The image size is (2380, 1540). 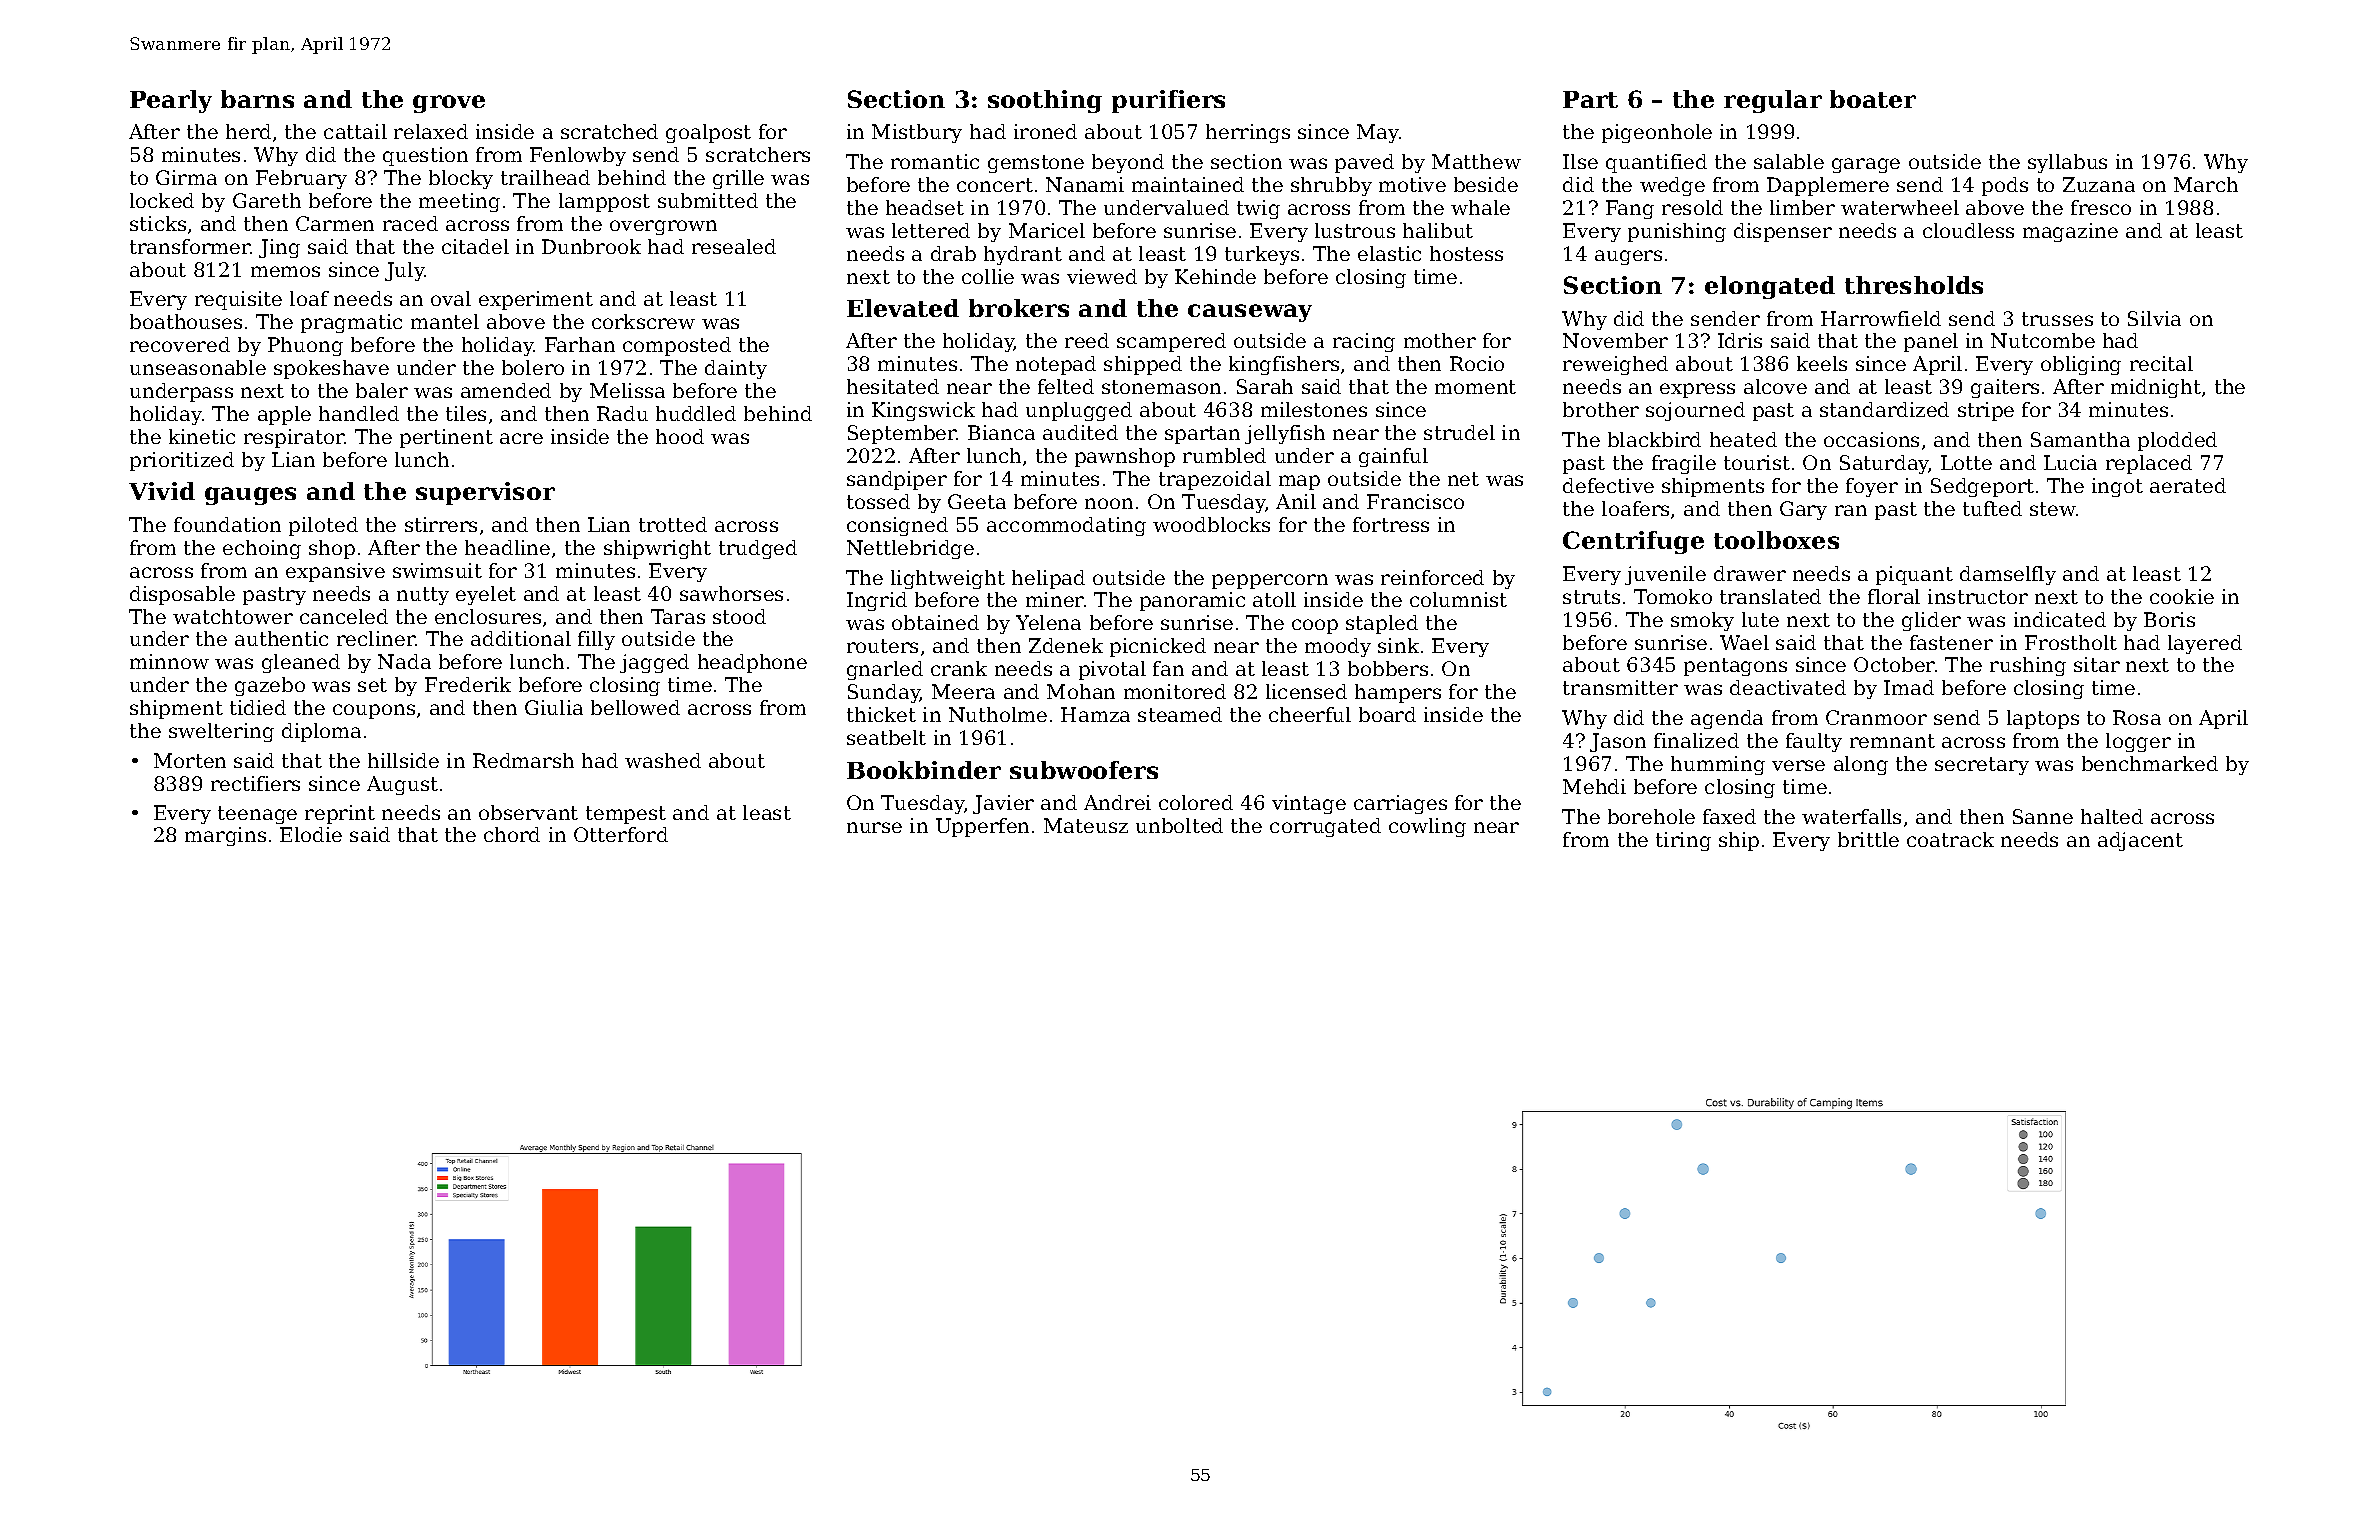 I want to click on hillside, so click(x=403, y=760).
